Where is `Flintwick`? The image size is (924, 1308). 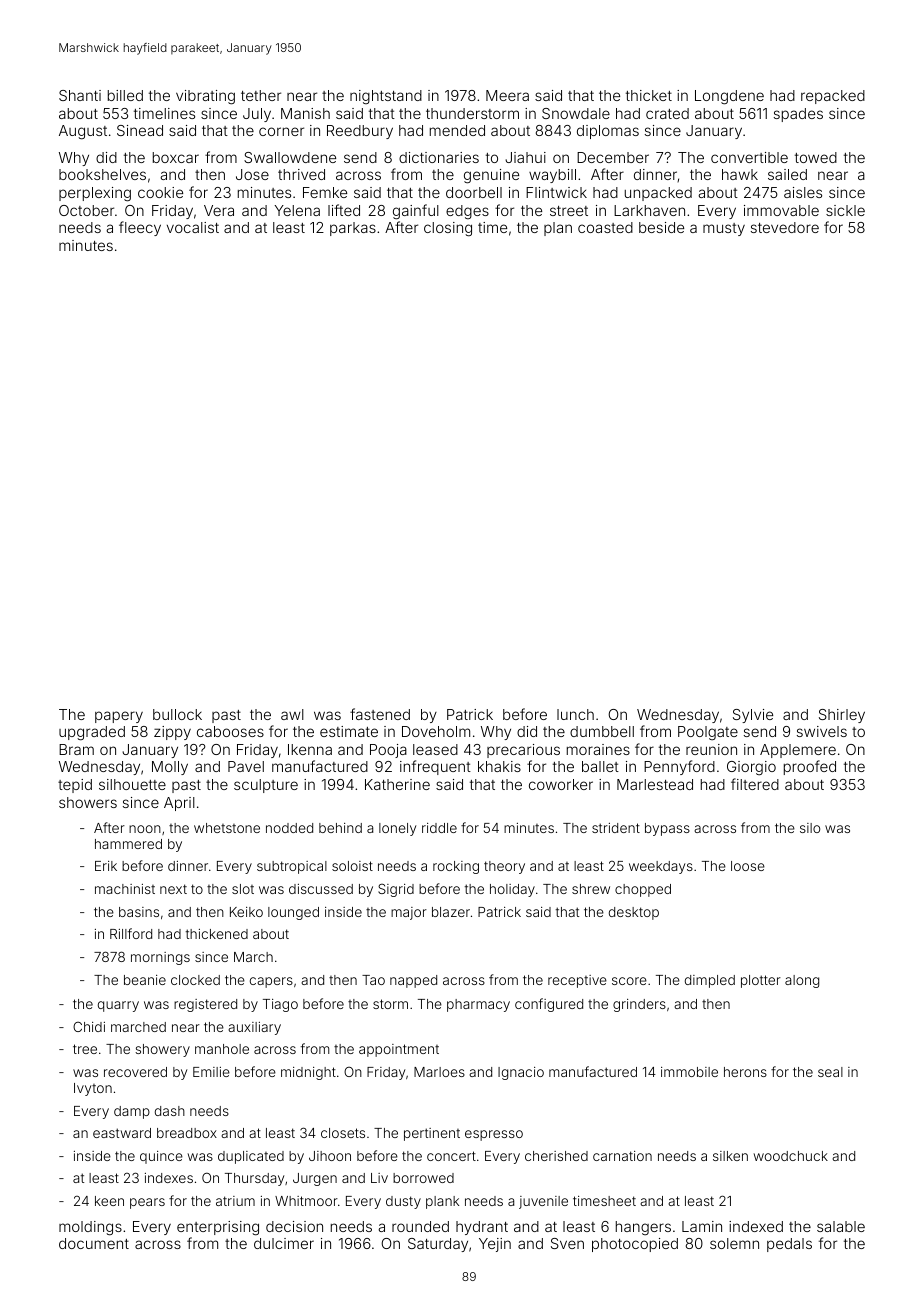 Flintwick is located at coordinates (556, 192).
